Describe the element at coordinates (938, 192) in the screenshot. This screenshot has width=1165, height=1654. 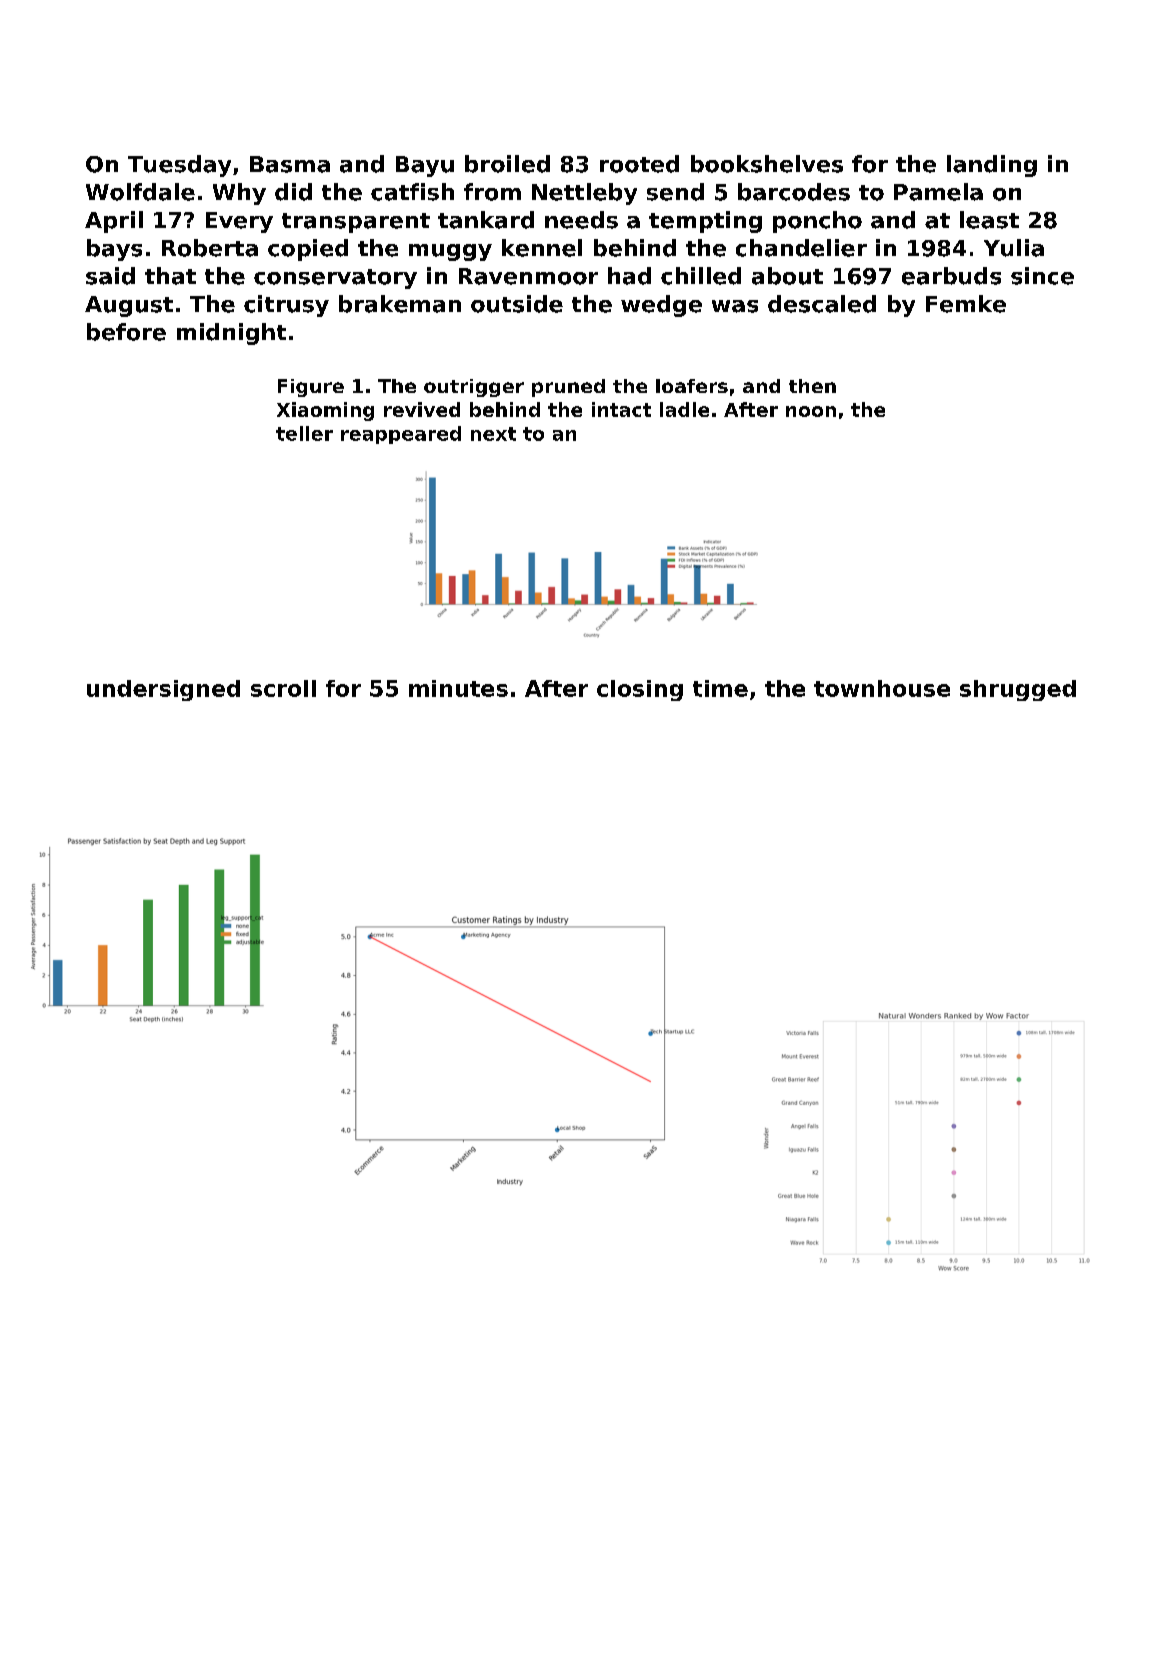
I see `Pamela` at that location.
